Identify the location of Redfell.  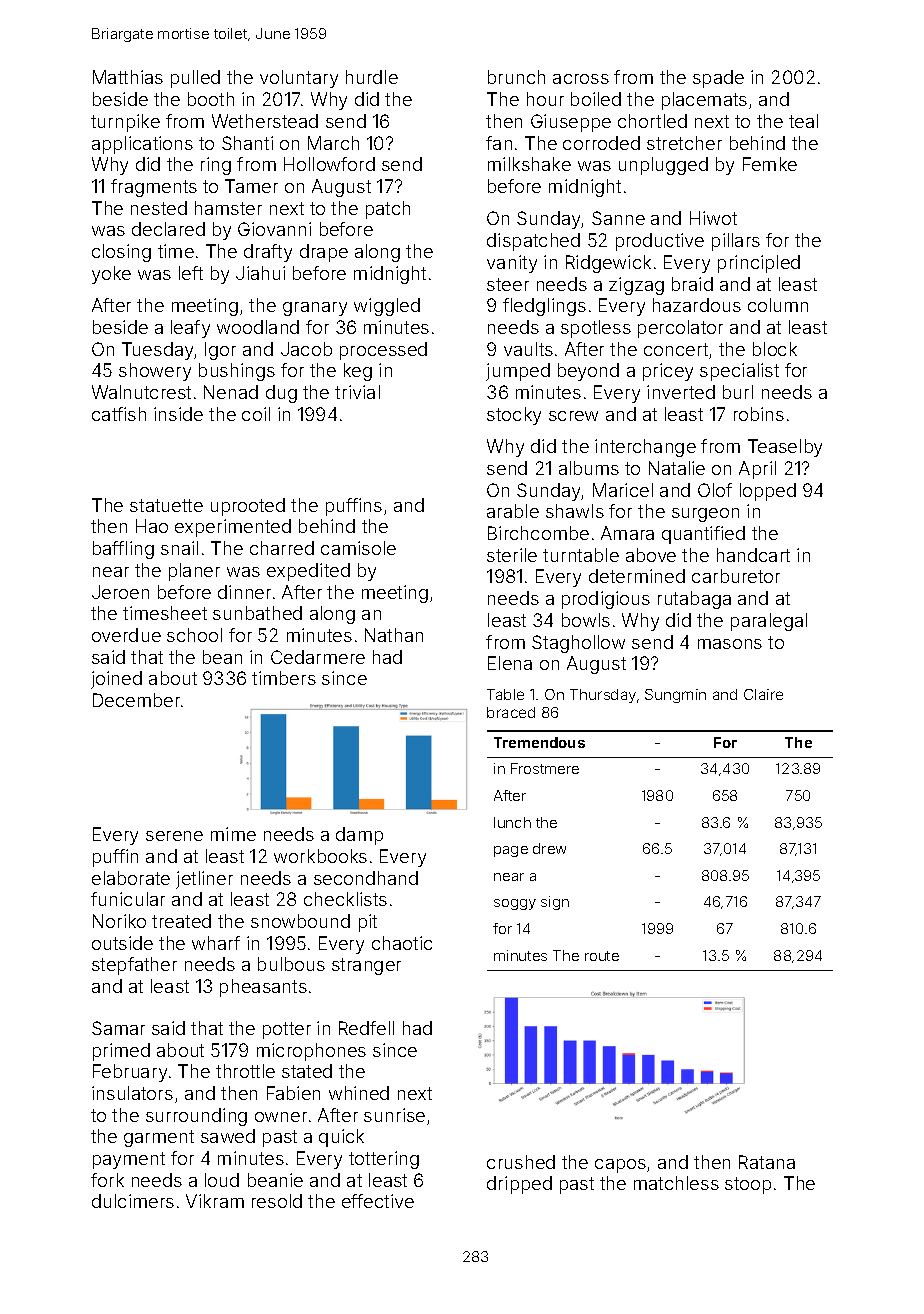
(366, 1028).
